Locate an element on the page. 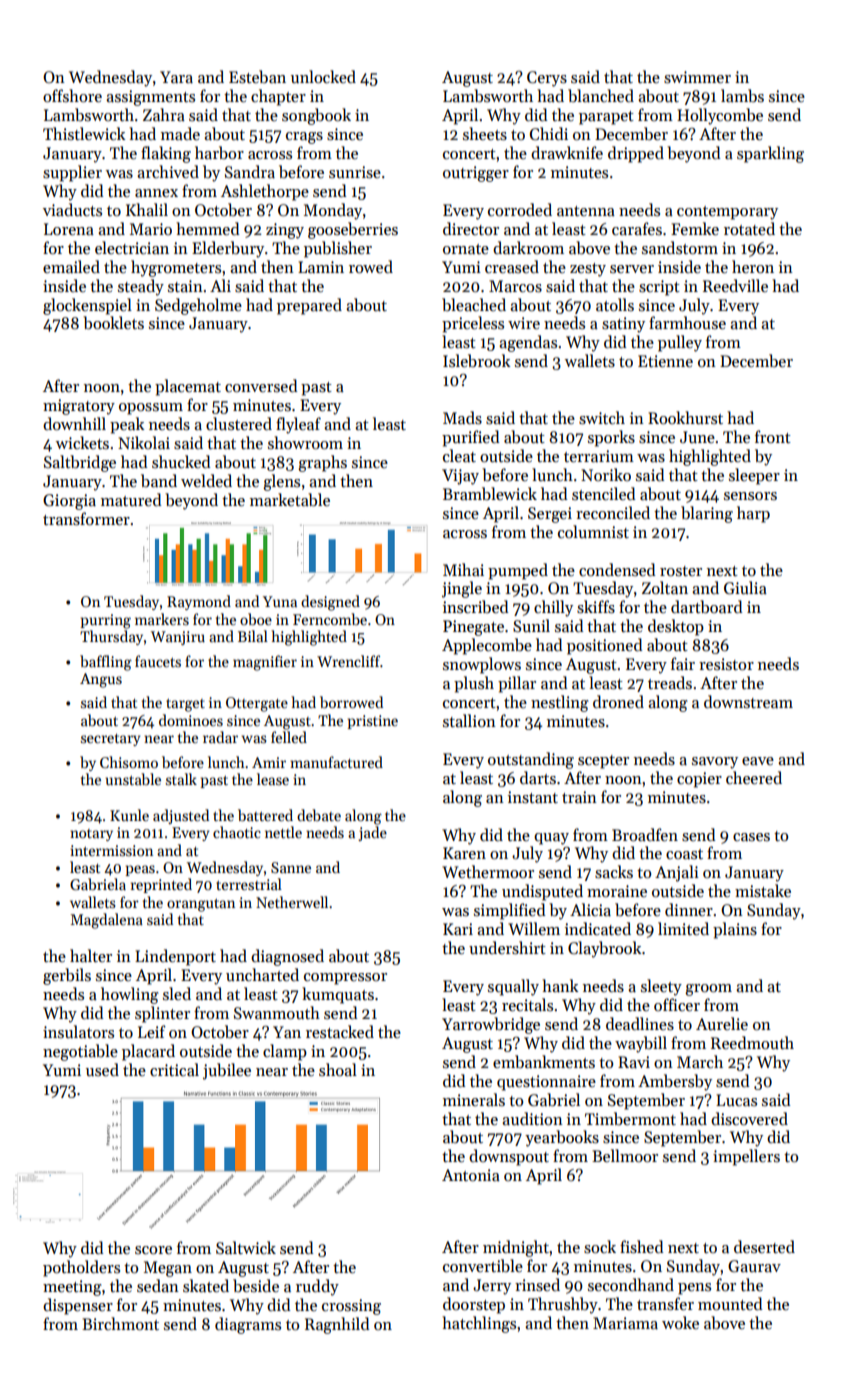  sparkling is located at coordinates (770, 154).
